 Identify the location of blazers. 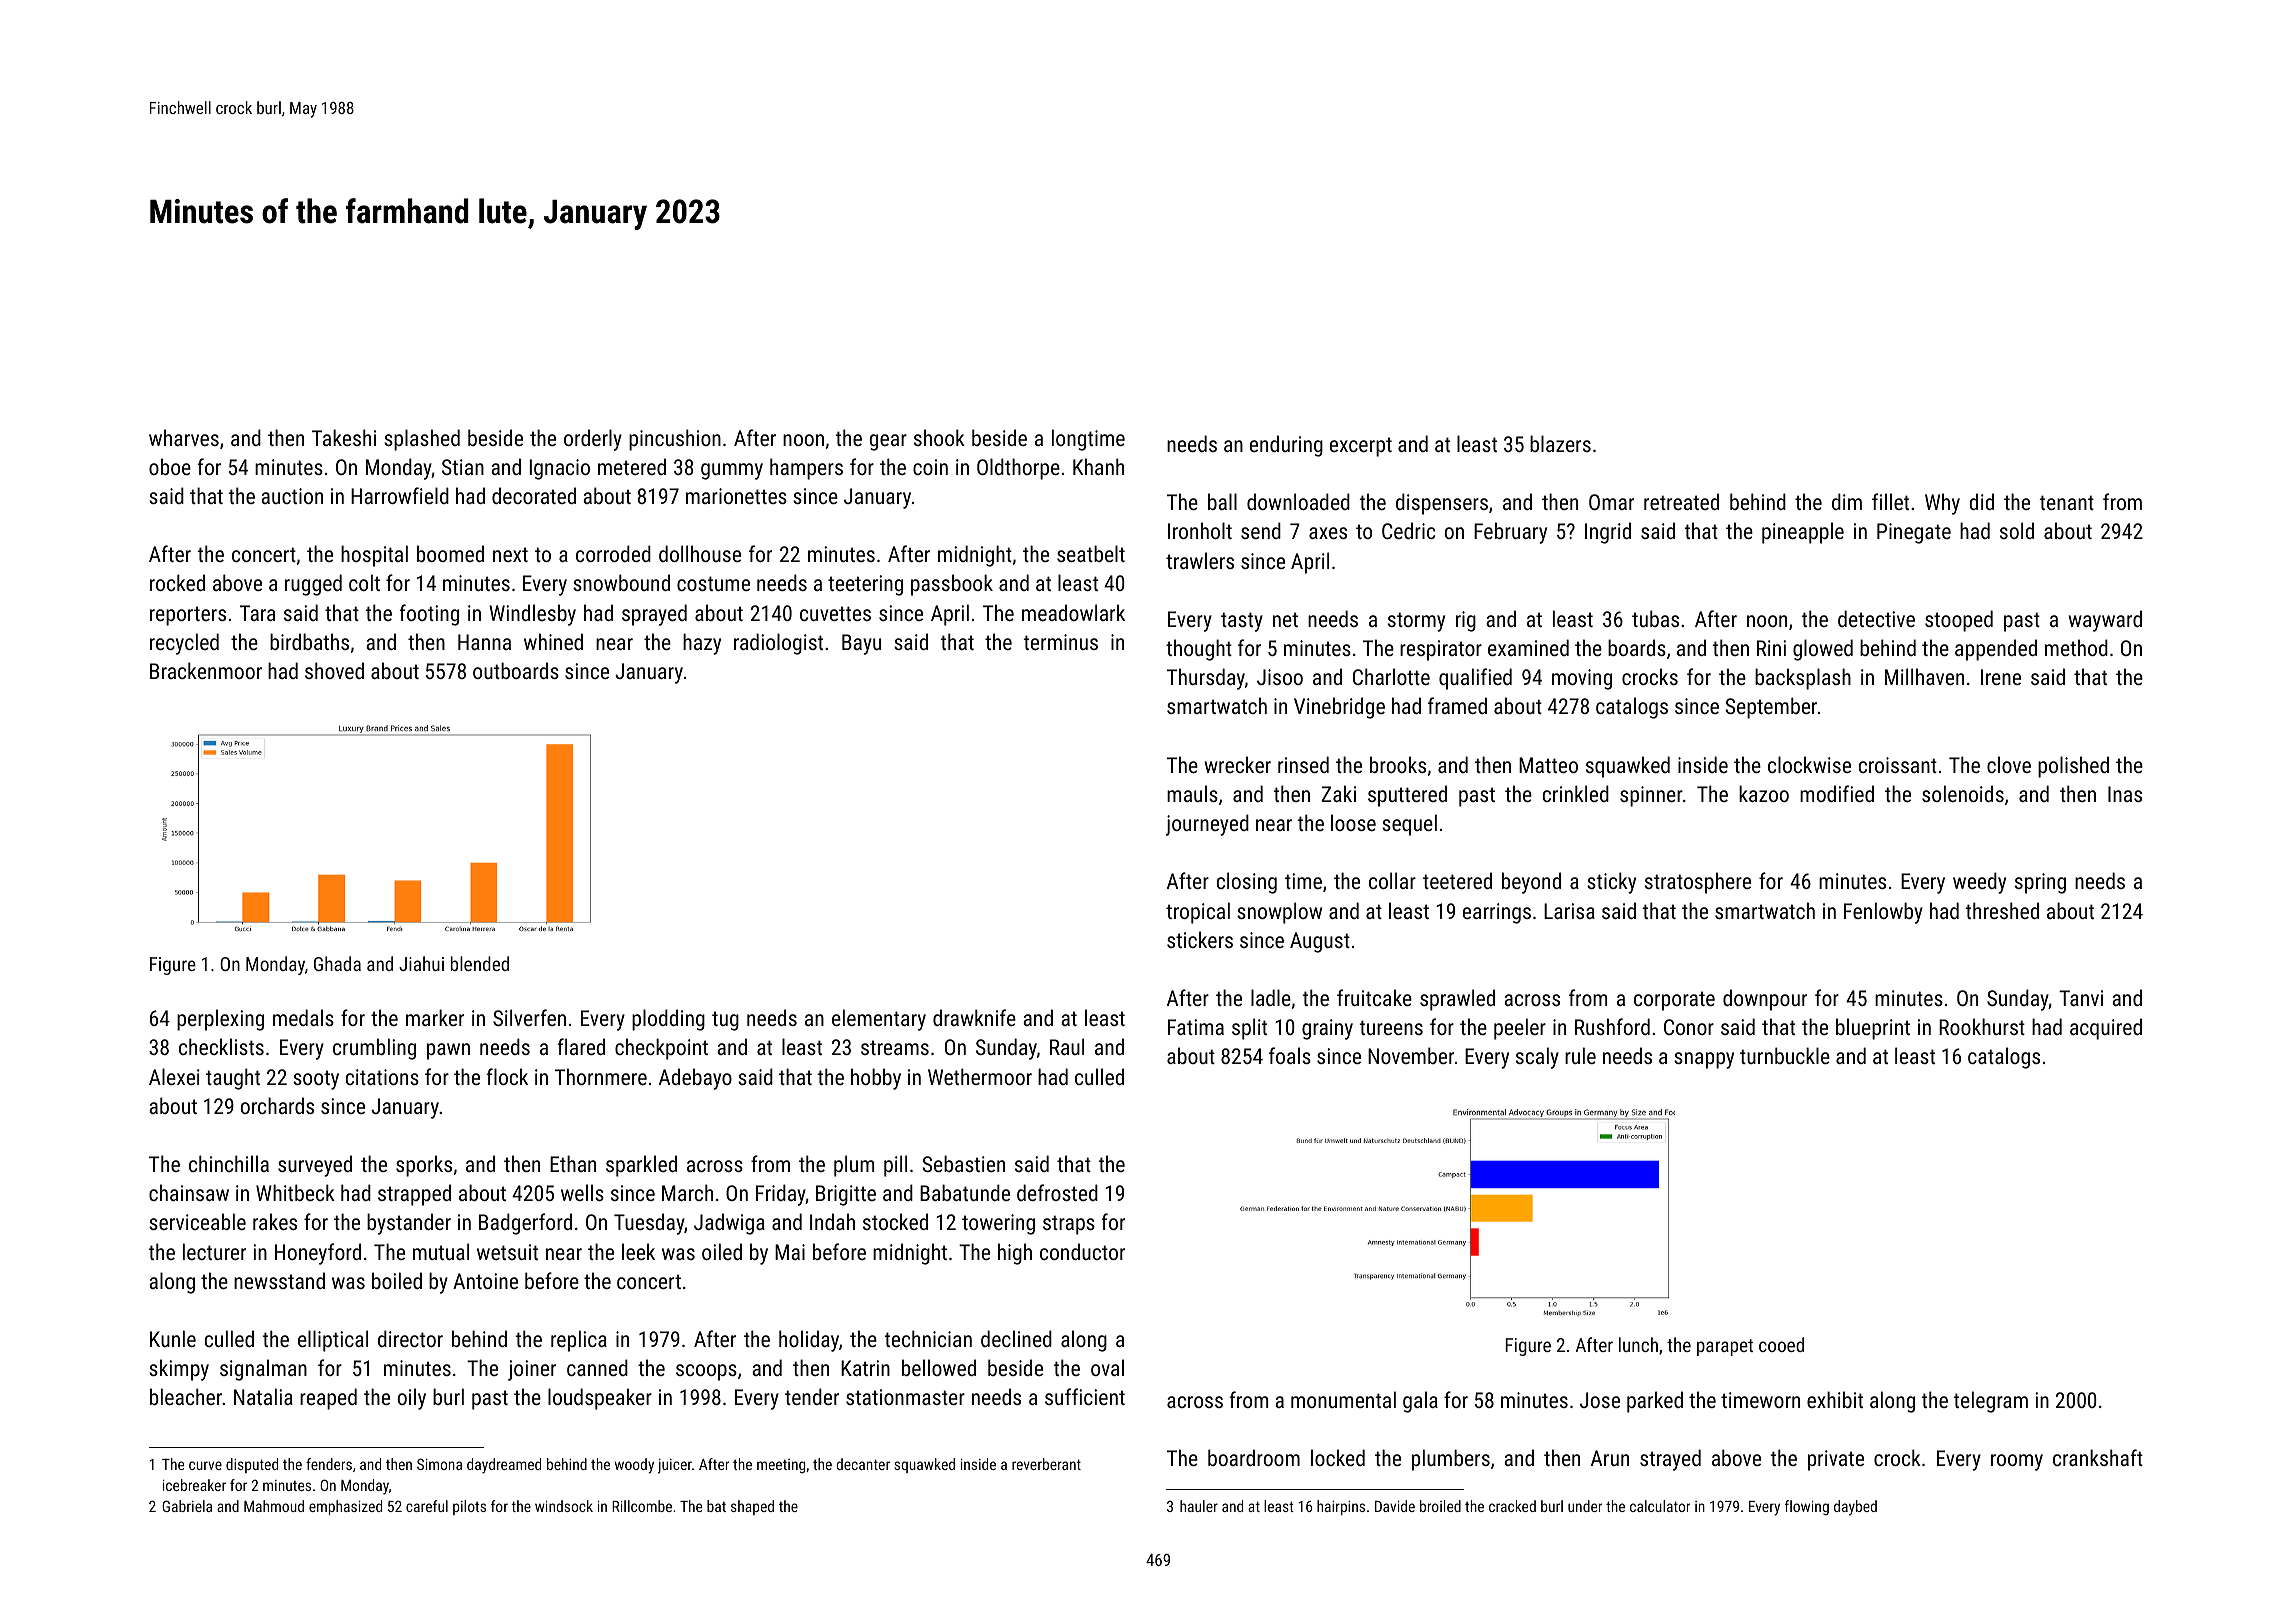
(1560, 443).
